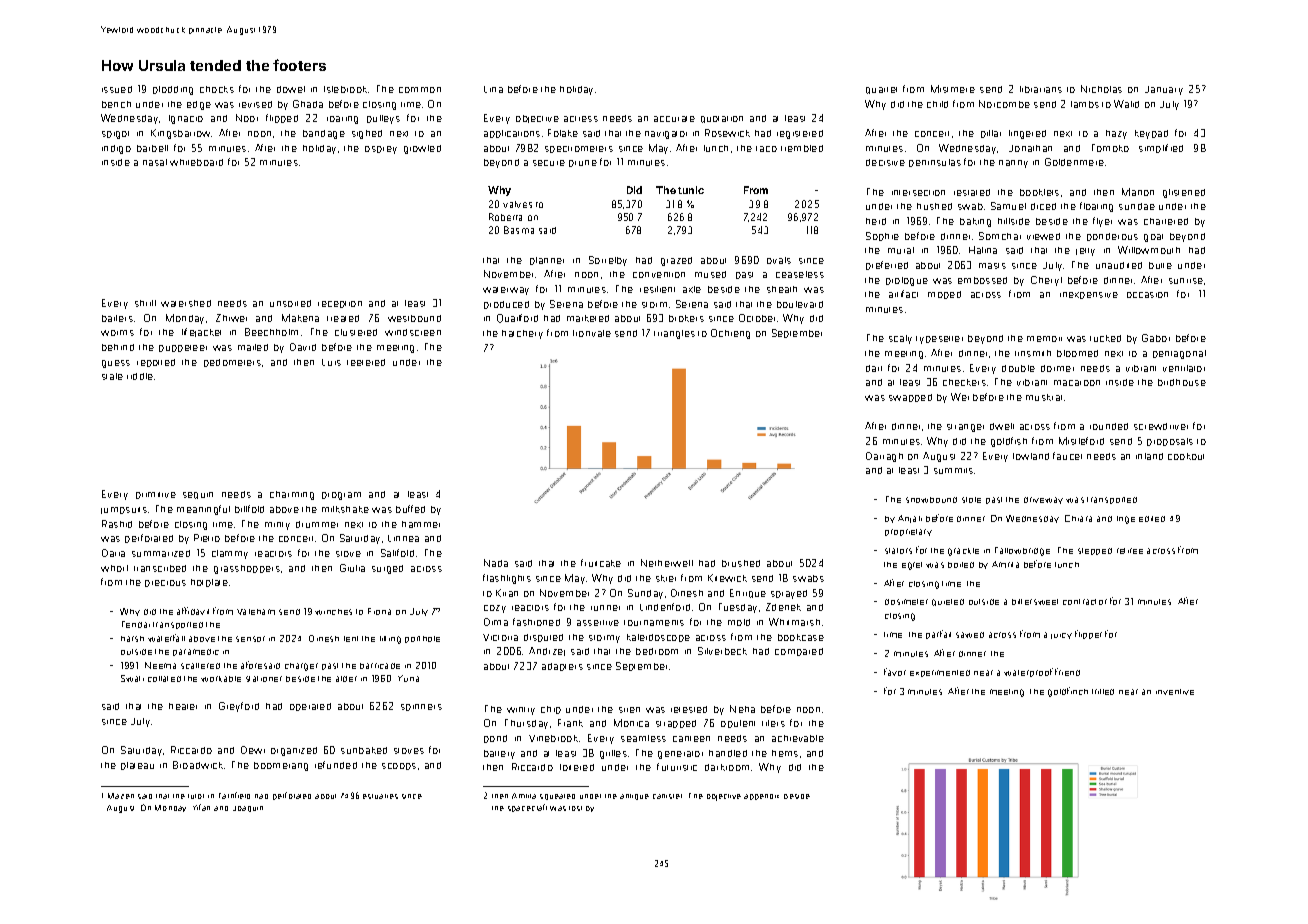  Describe the element at coordinates (689, 709) in the image. I see `retested` at that location.
